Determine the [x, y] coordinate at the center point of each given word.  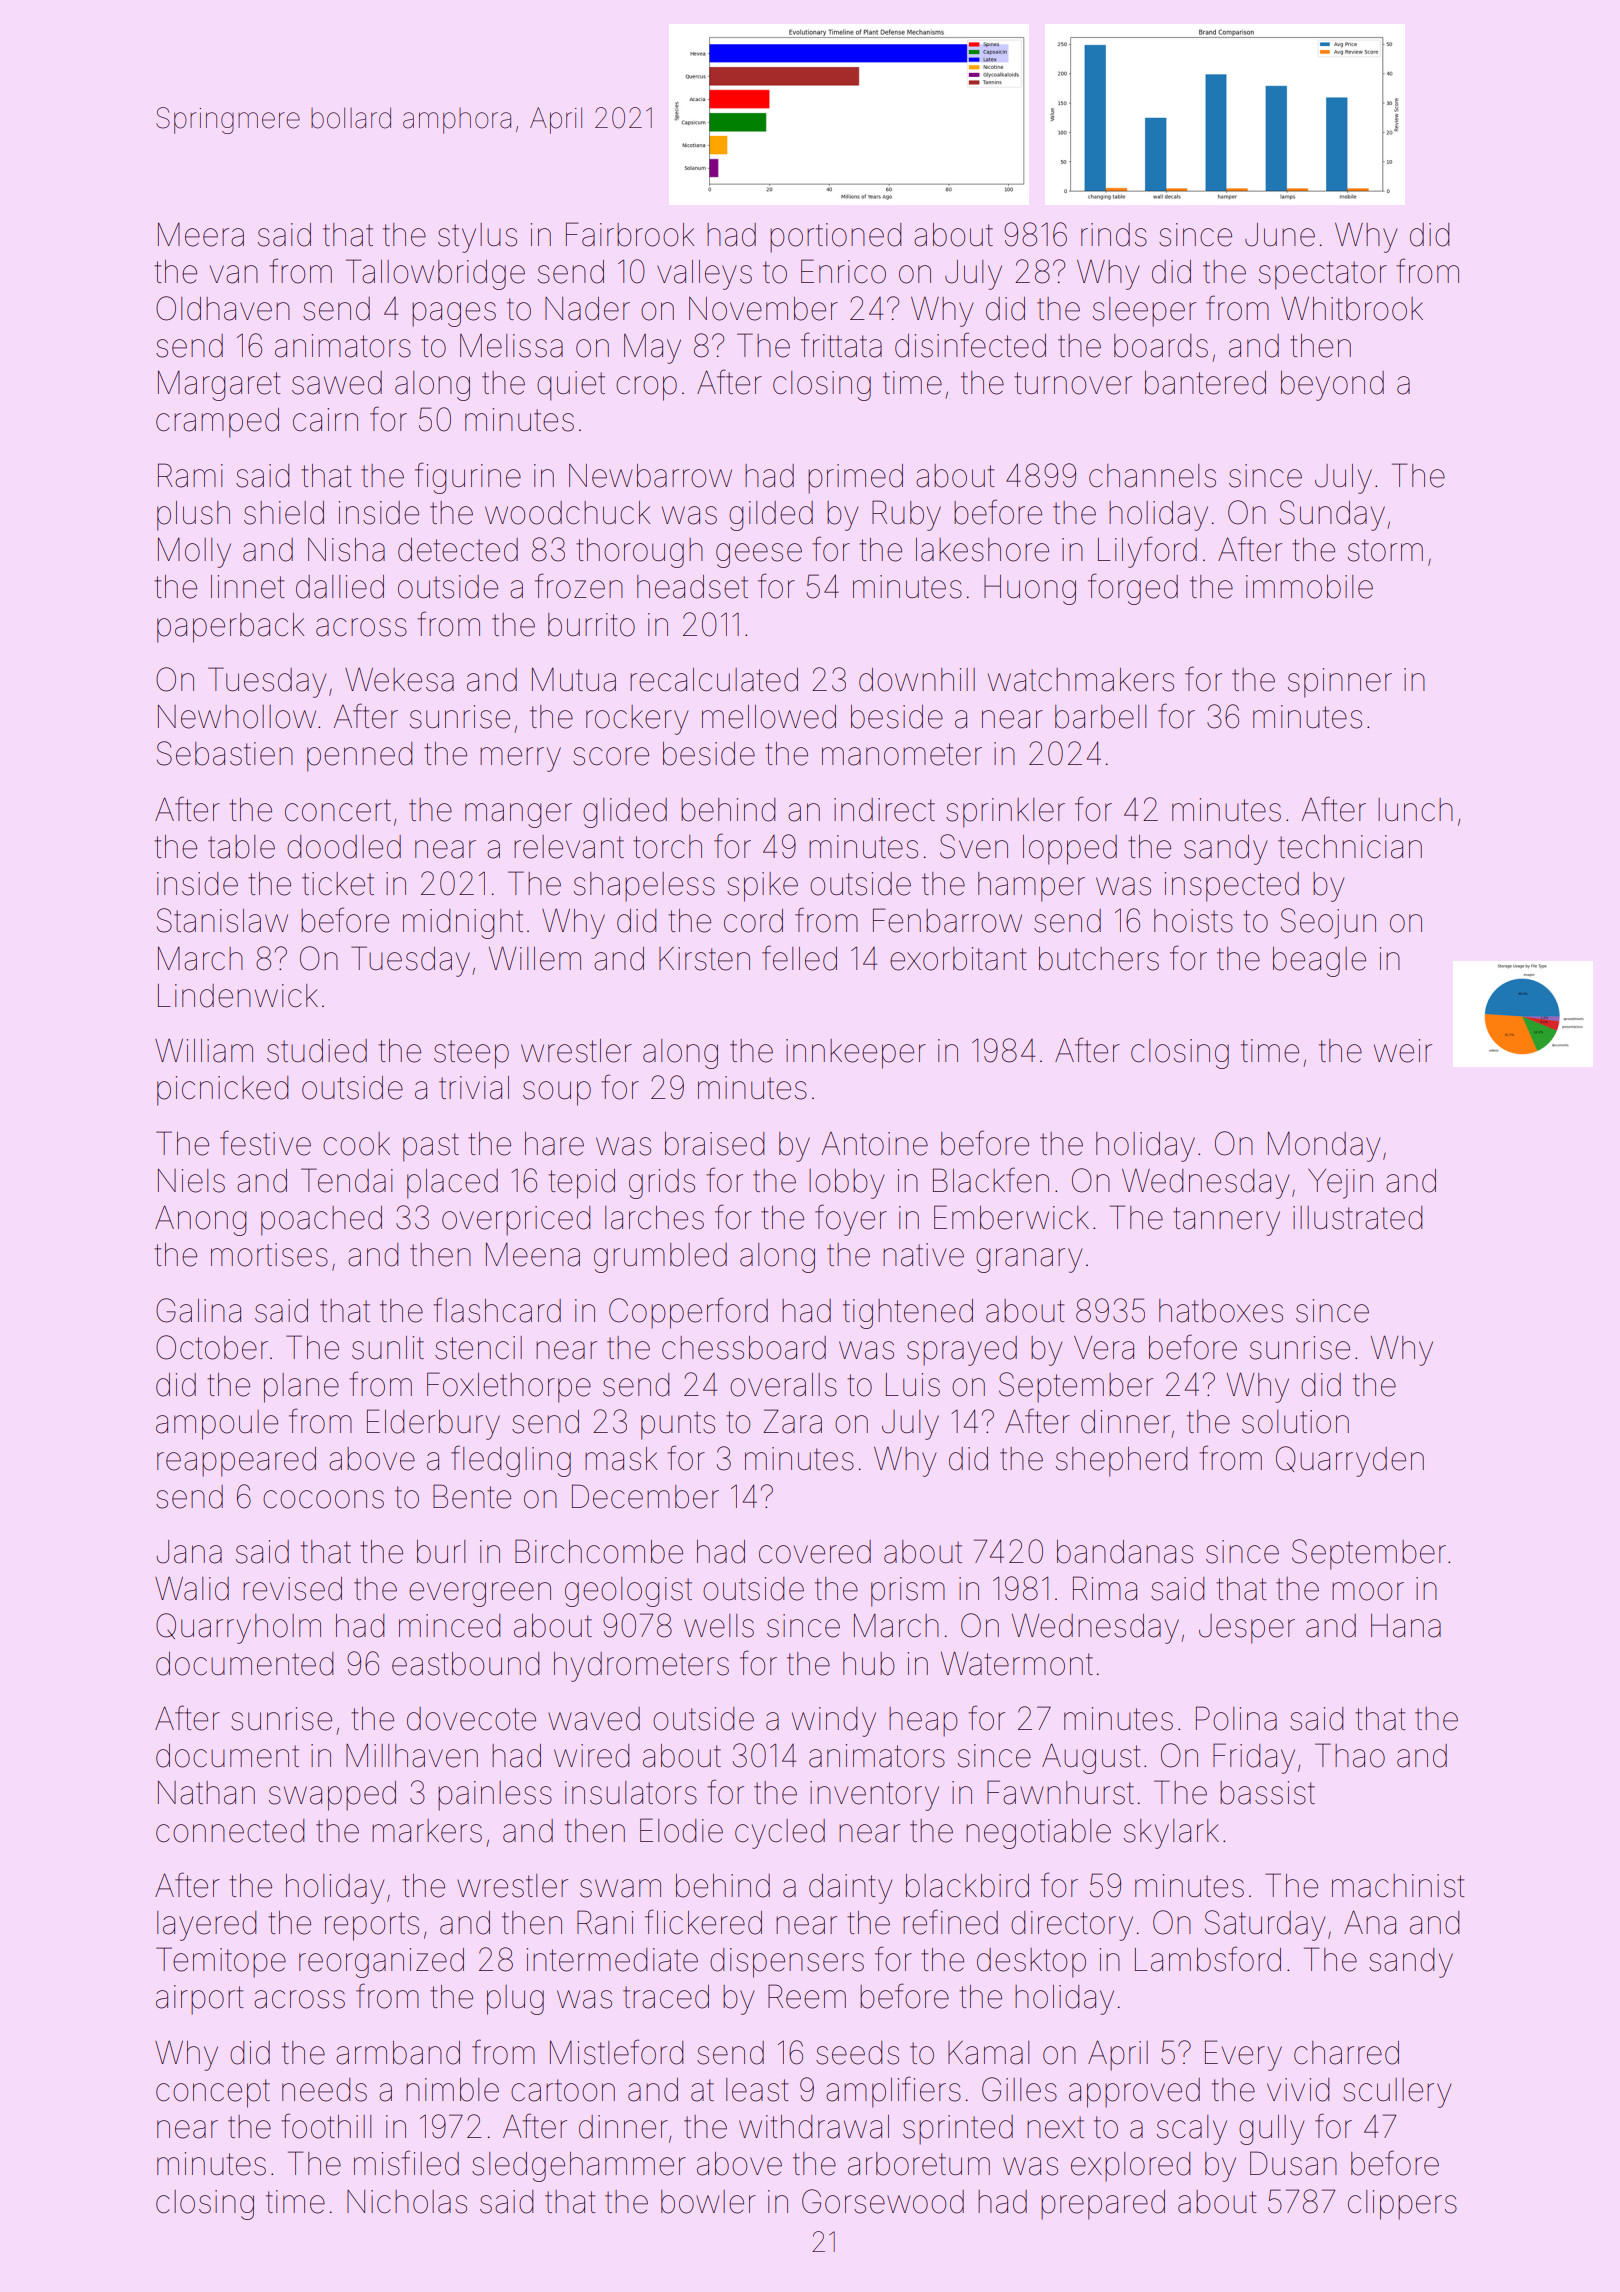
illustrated [1357, 1218]
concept [213, 2093]
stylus [477, 238]
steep [471, 1054]
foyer [851, 1220]
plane [301, 1388]
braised [714, 1144]
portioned [835, 238]
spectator [1323, 275]
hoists [1193, 921]
